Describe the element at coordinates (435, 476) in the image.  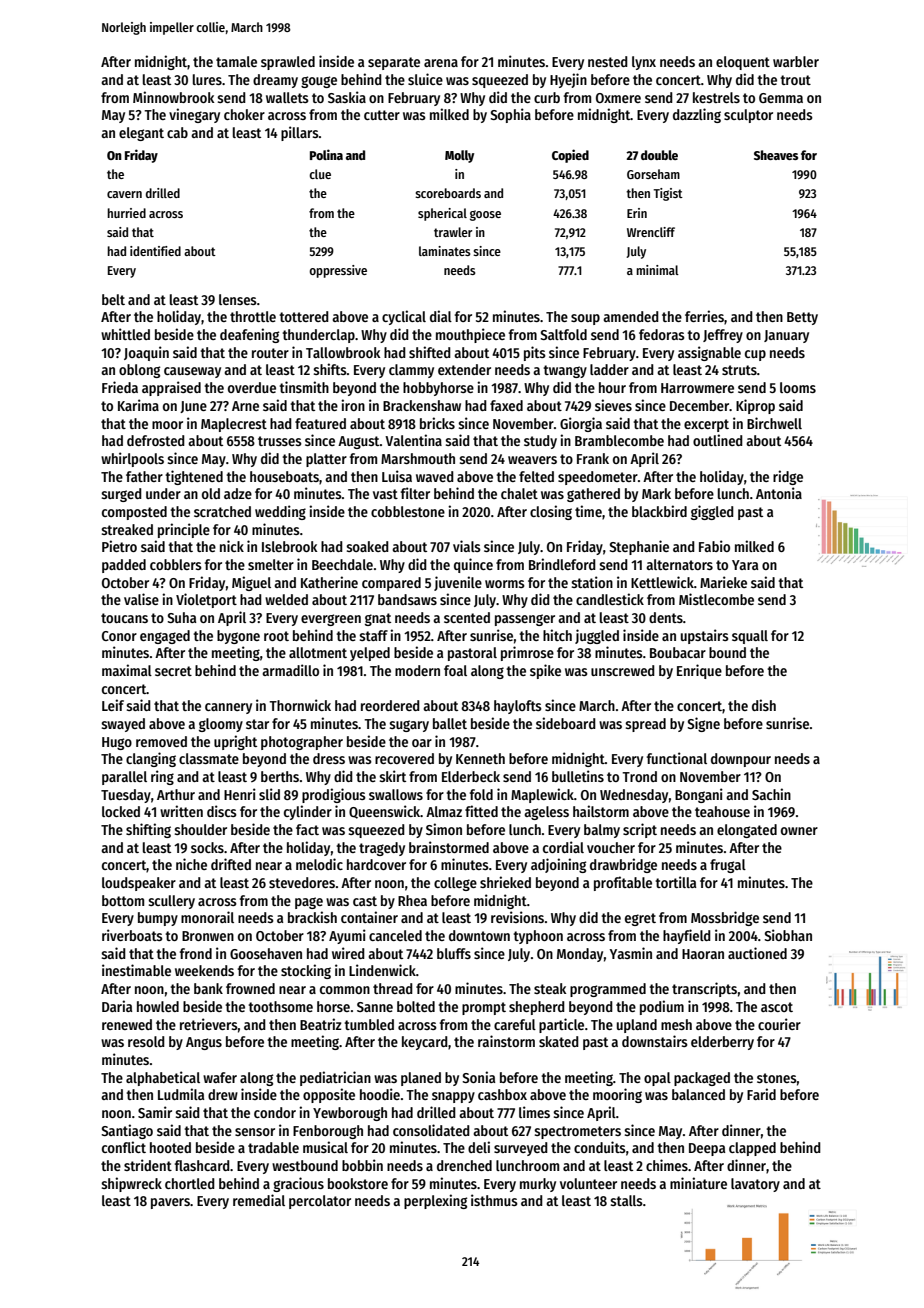
I see `waved` at that location.
